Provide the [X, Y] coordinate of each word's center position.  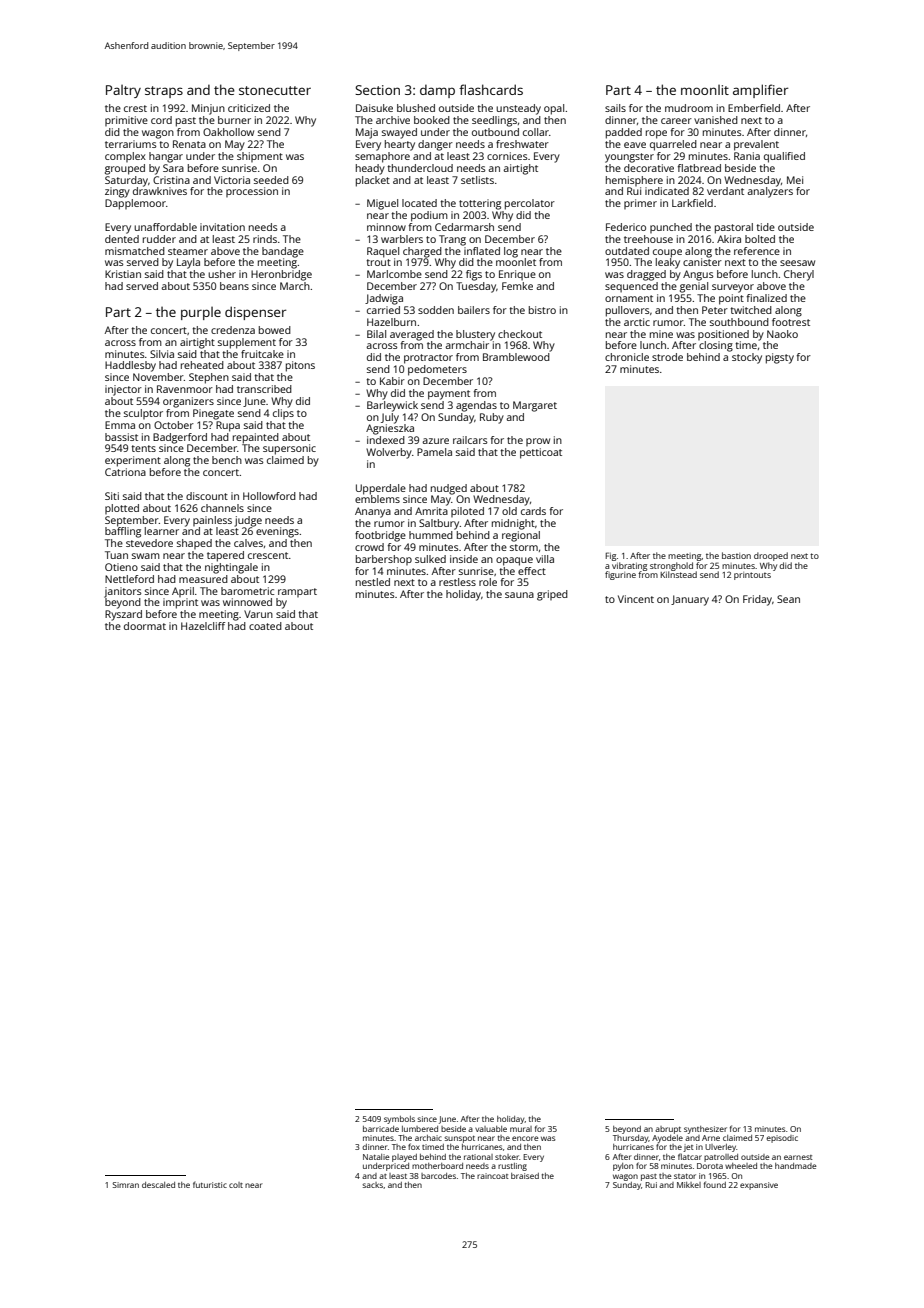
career [676, 121]
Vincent [636, 599]
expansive [759, 1186]
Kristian [123, 274]
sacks [372, 1185]
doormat [145, 626]
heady [370, 169]
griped [552, 595]
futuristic [210, 1185]
